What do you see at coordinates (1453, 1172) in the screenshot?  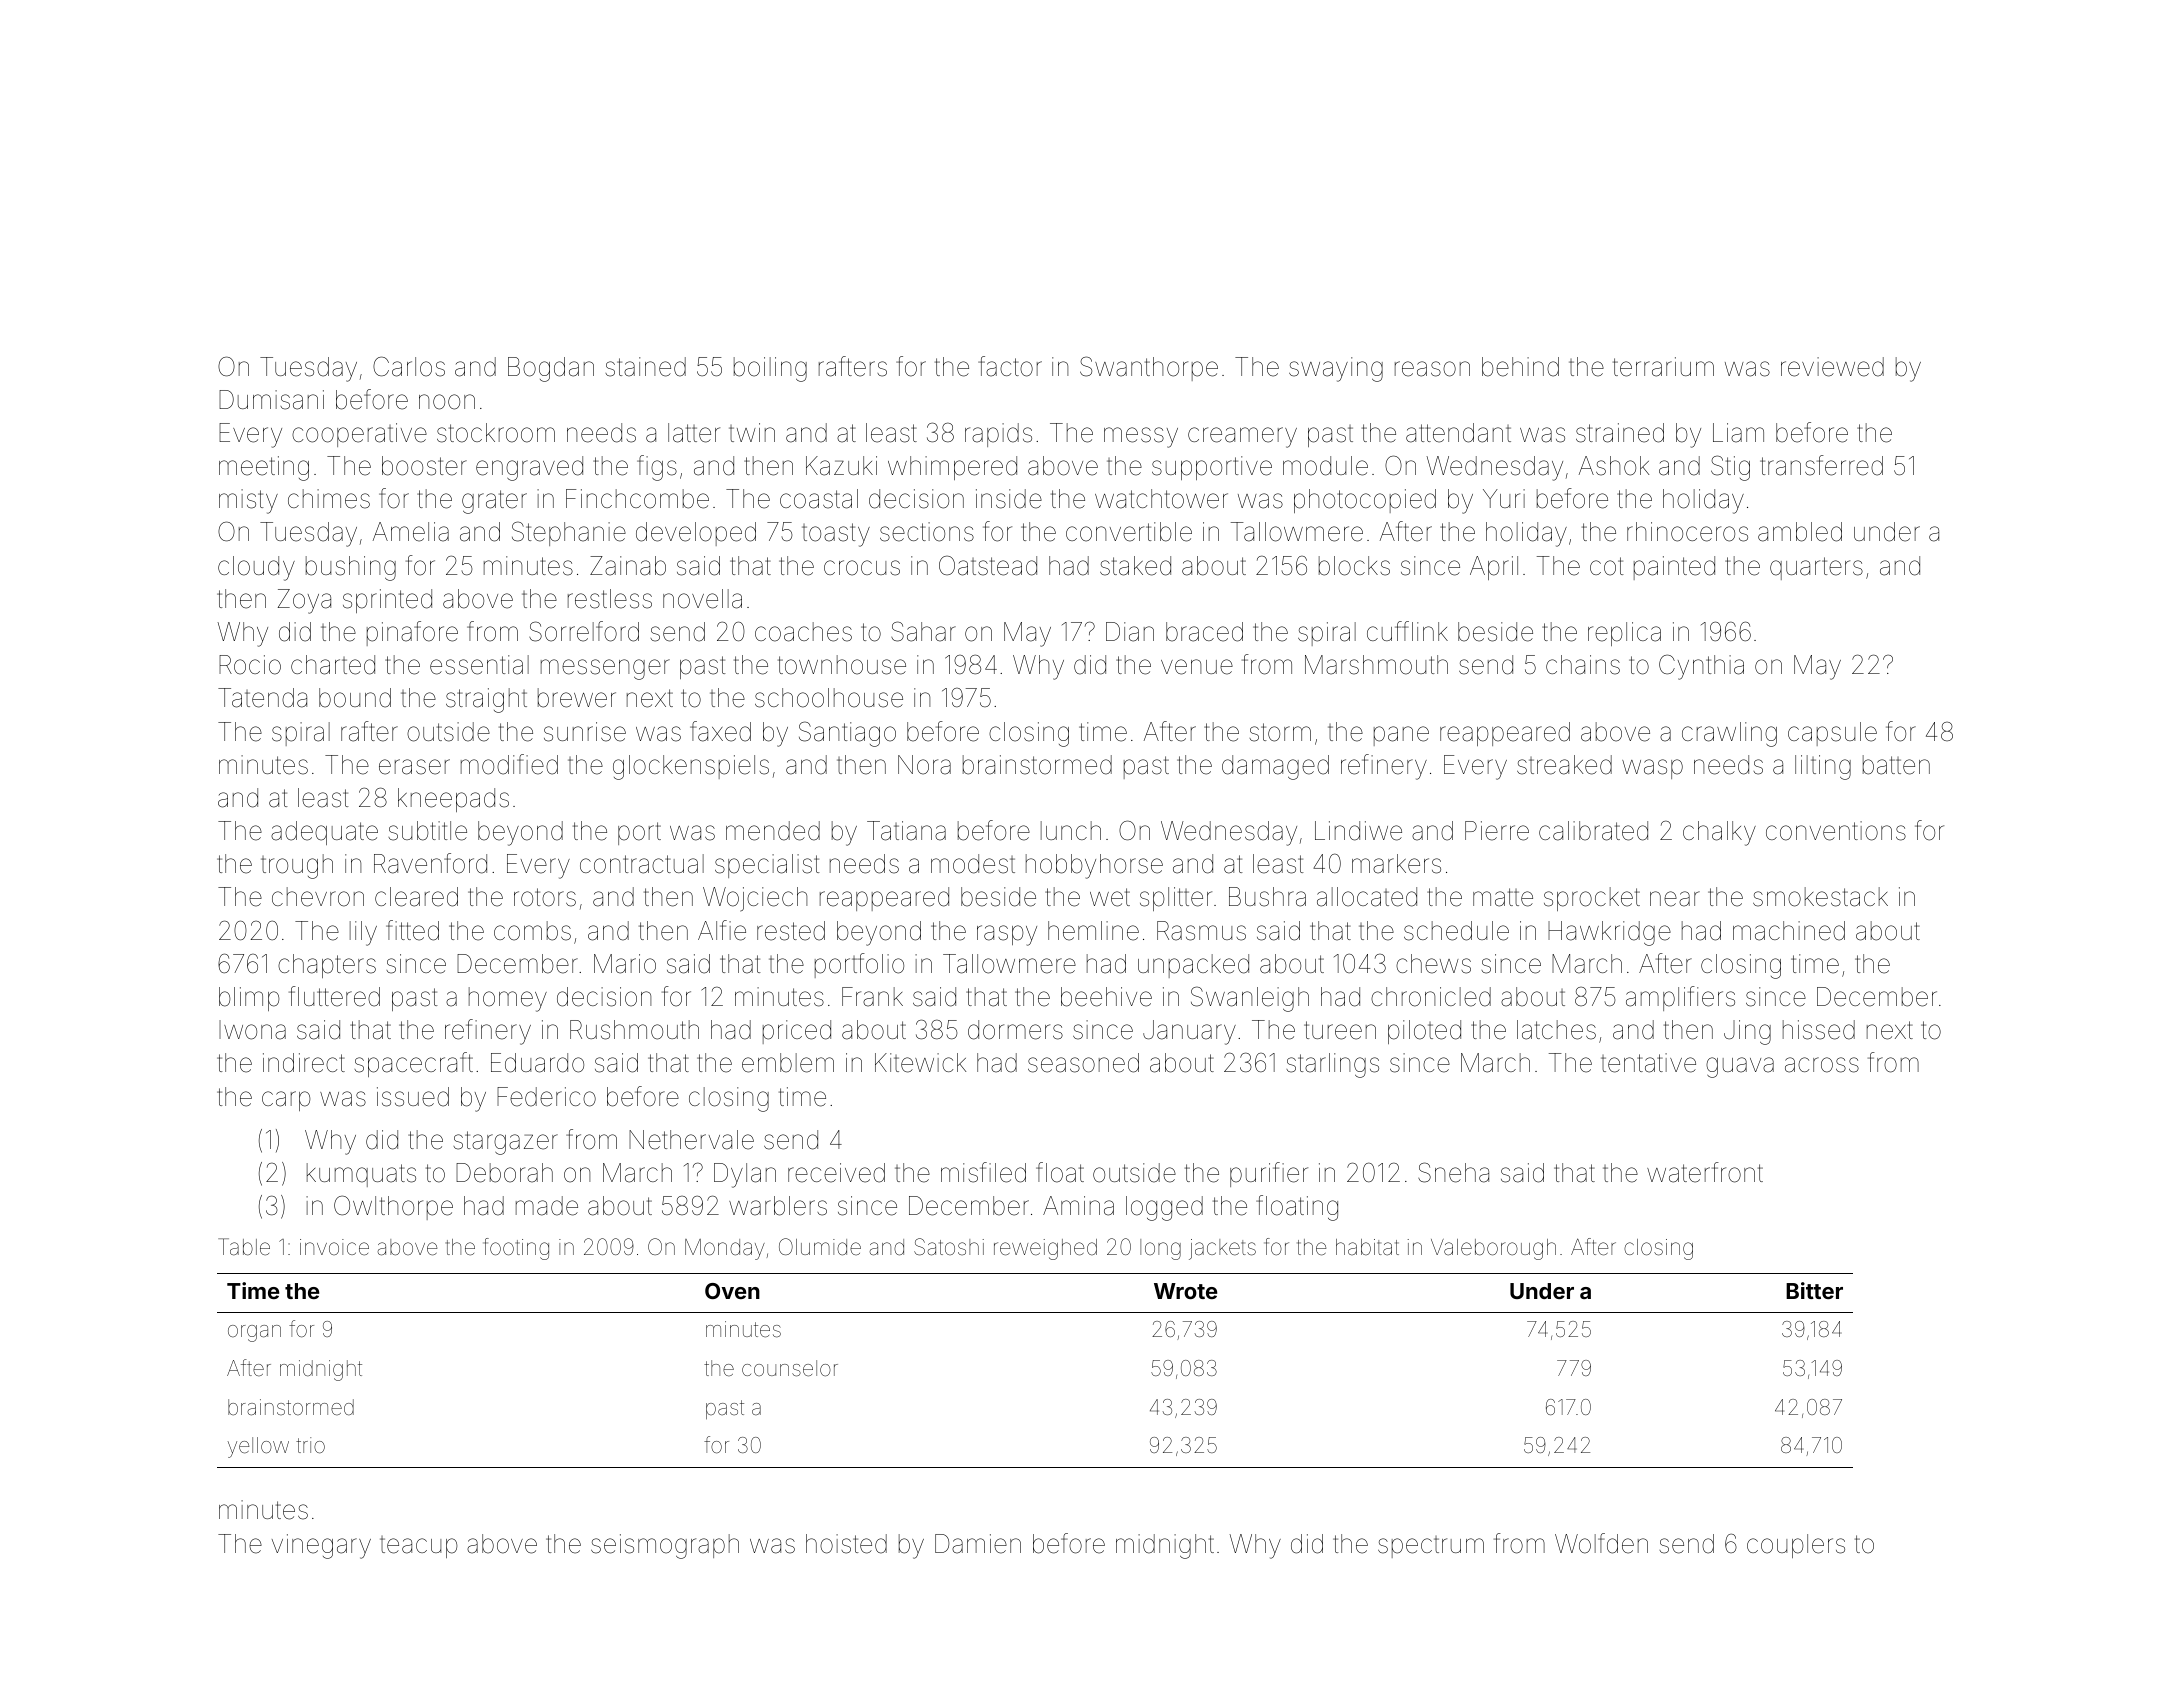 I see `Sneha` at bounding box center [1453, 1172].
